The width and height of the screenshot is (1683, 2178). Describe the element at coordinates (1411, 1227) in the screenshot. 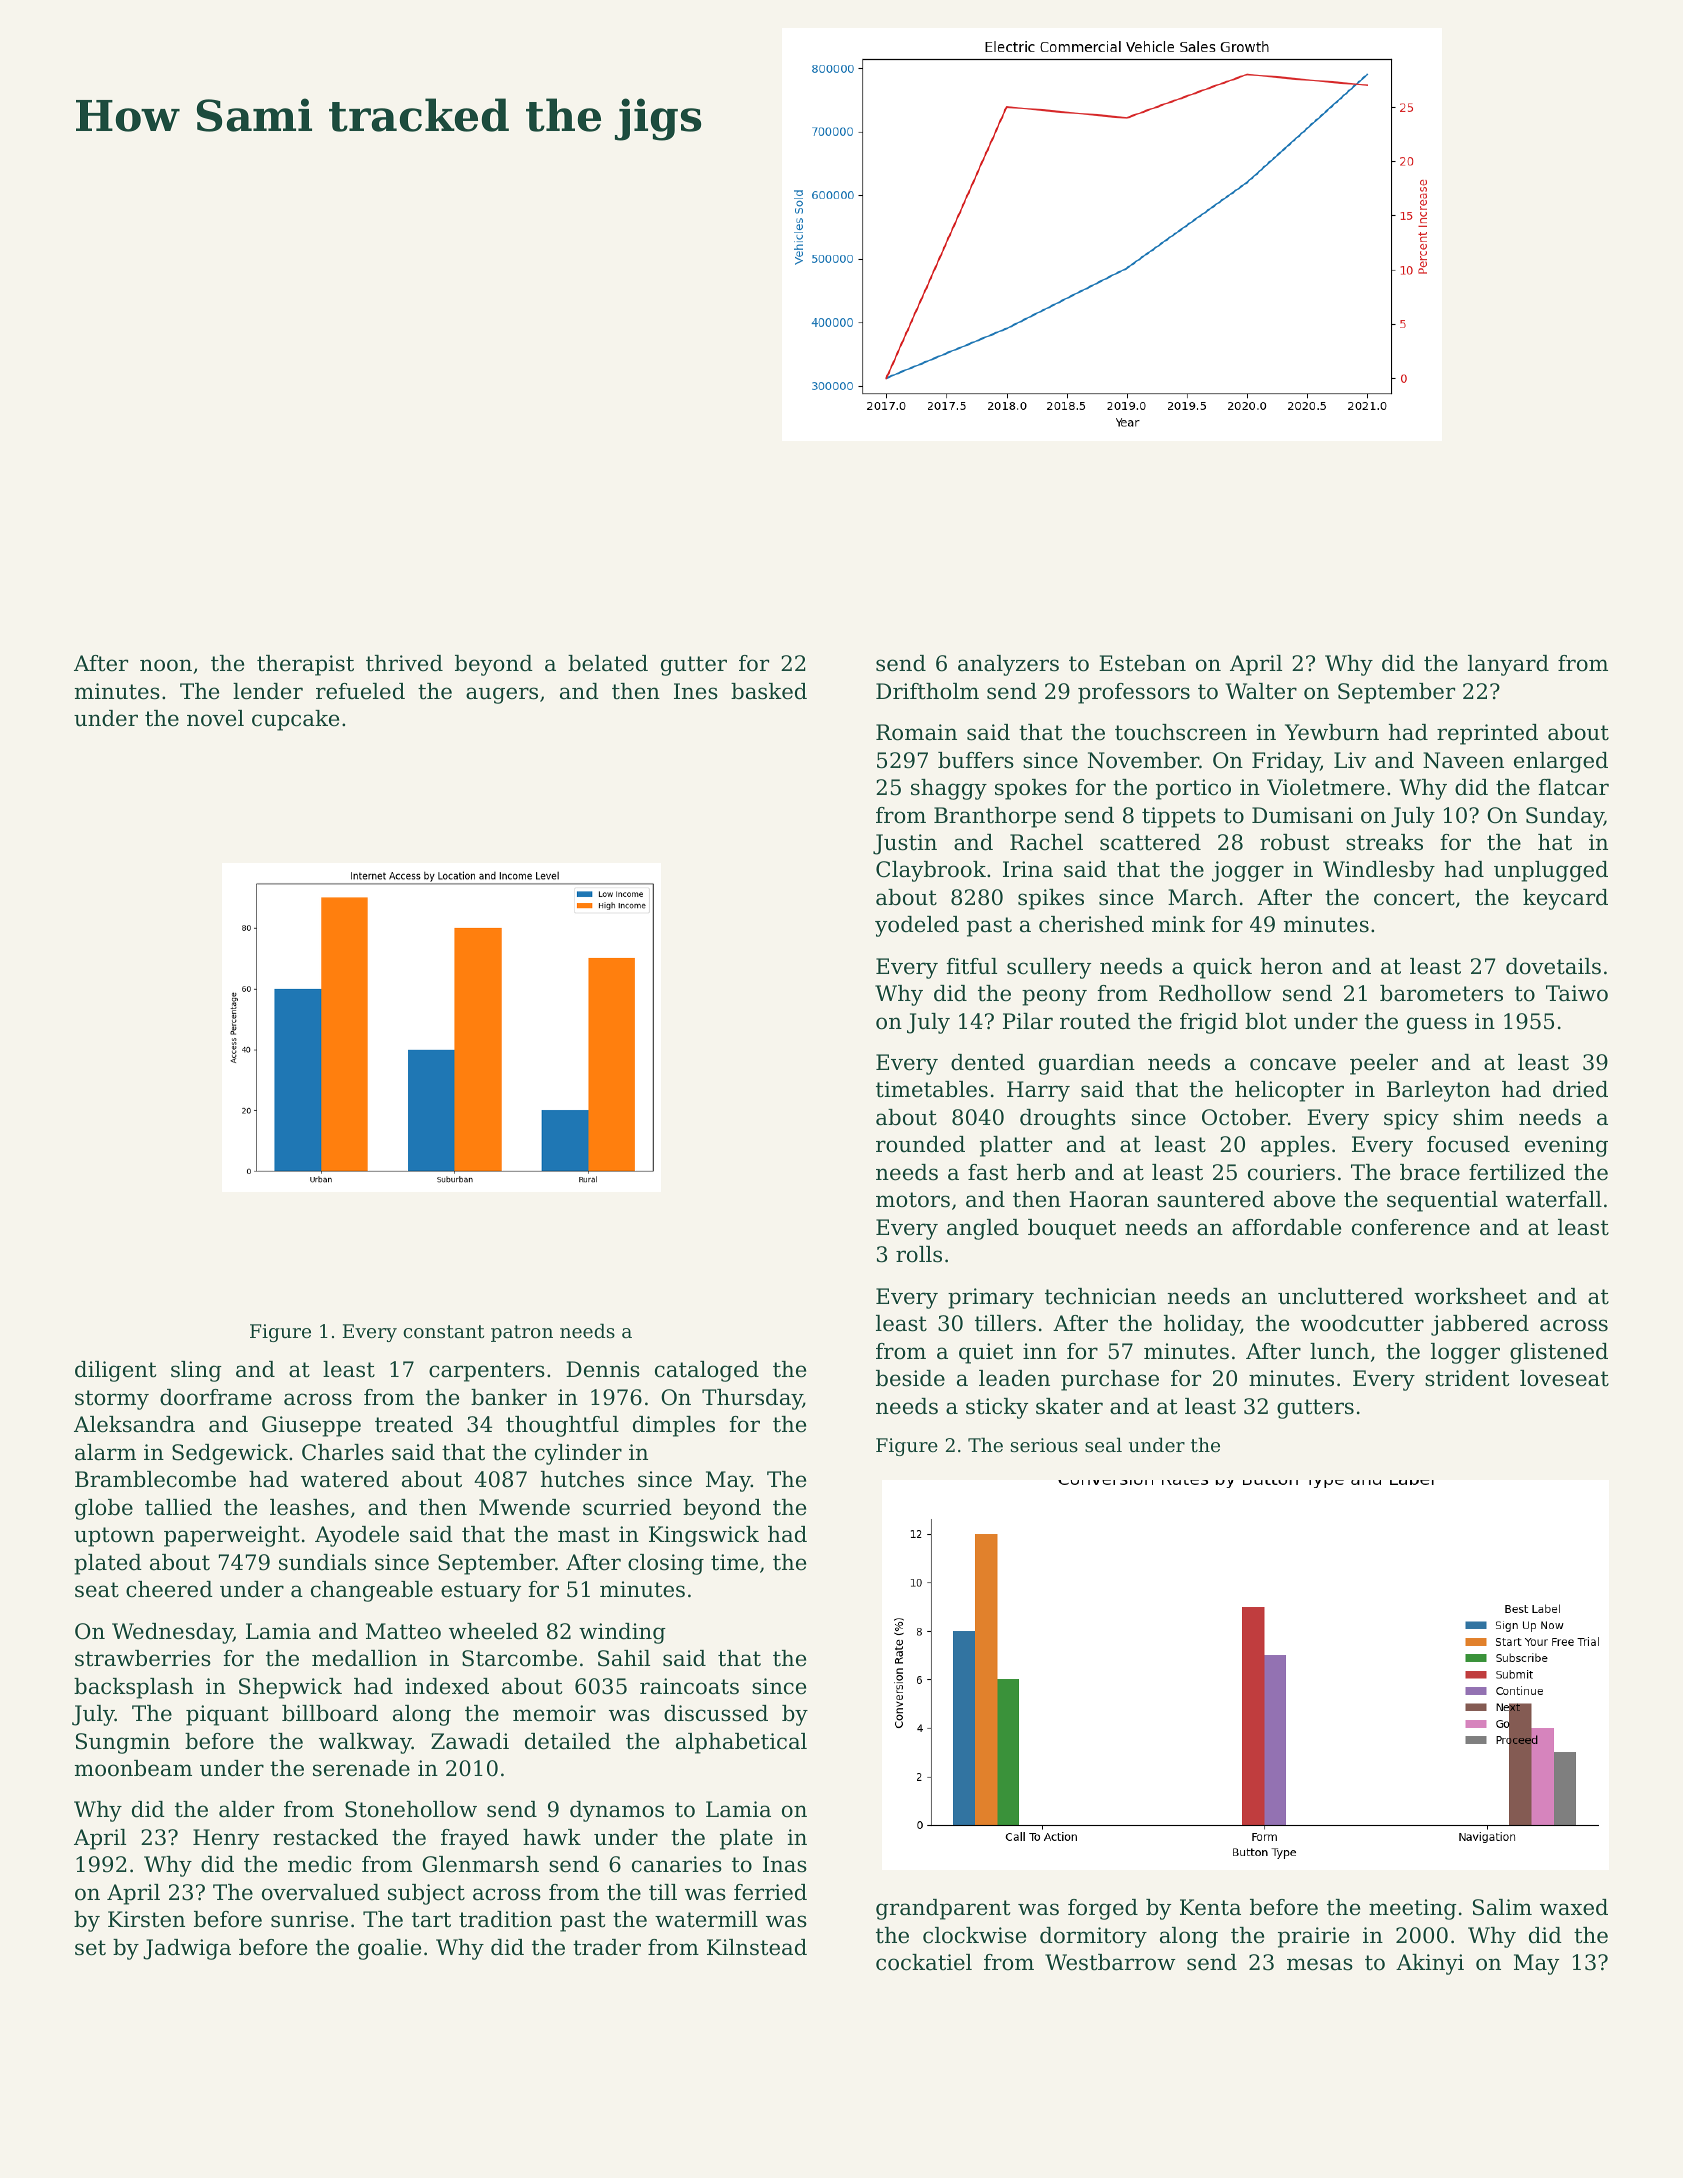

I see `conference` at that location.
